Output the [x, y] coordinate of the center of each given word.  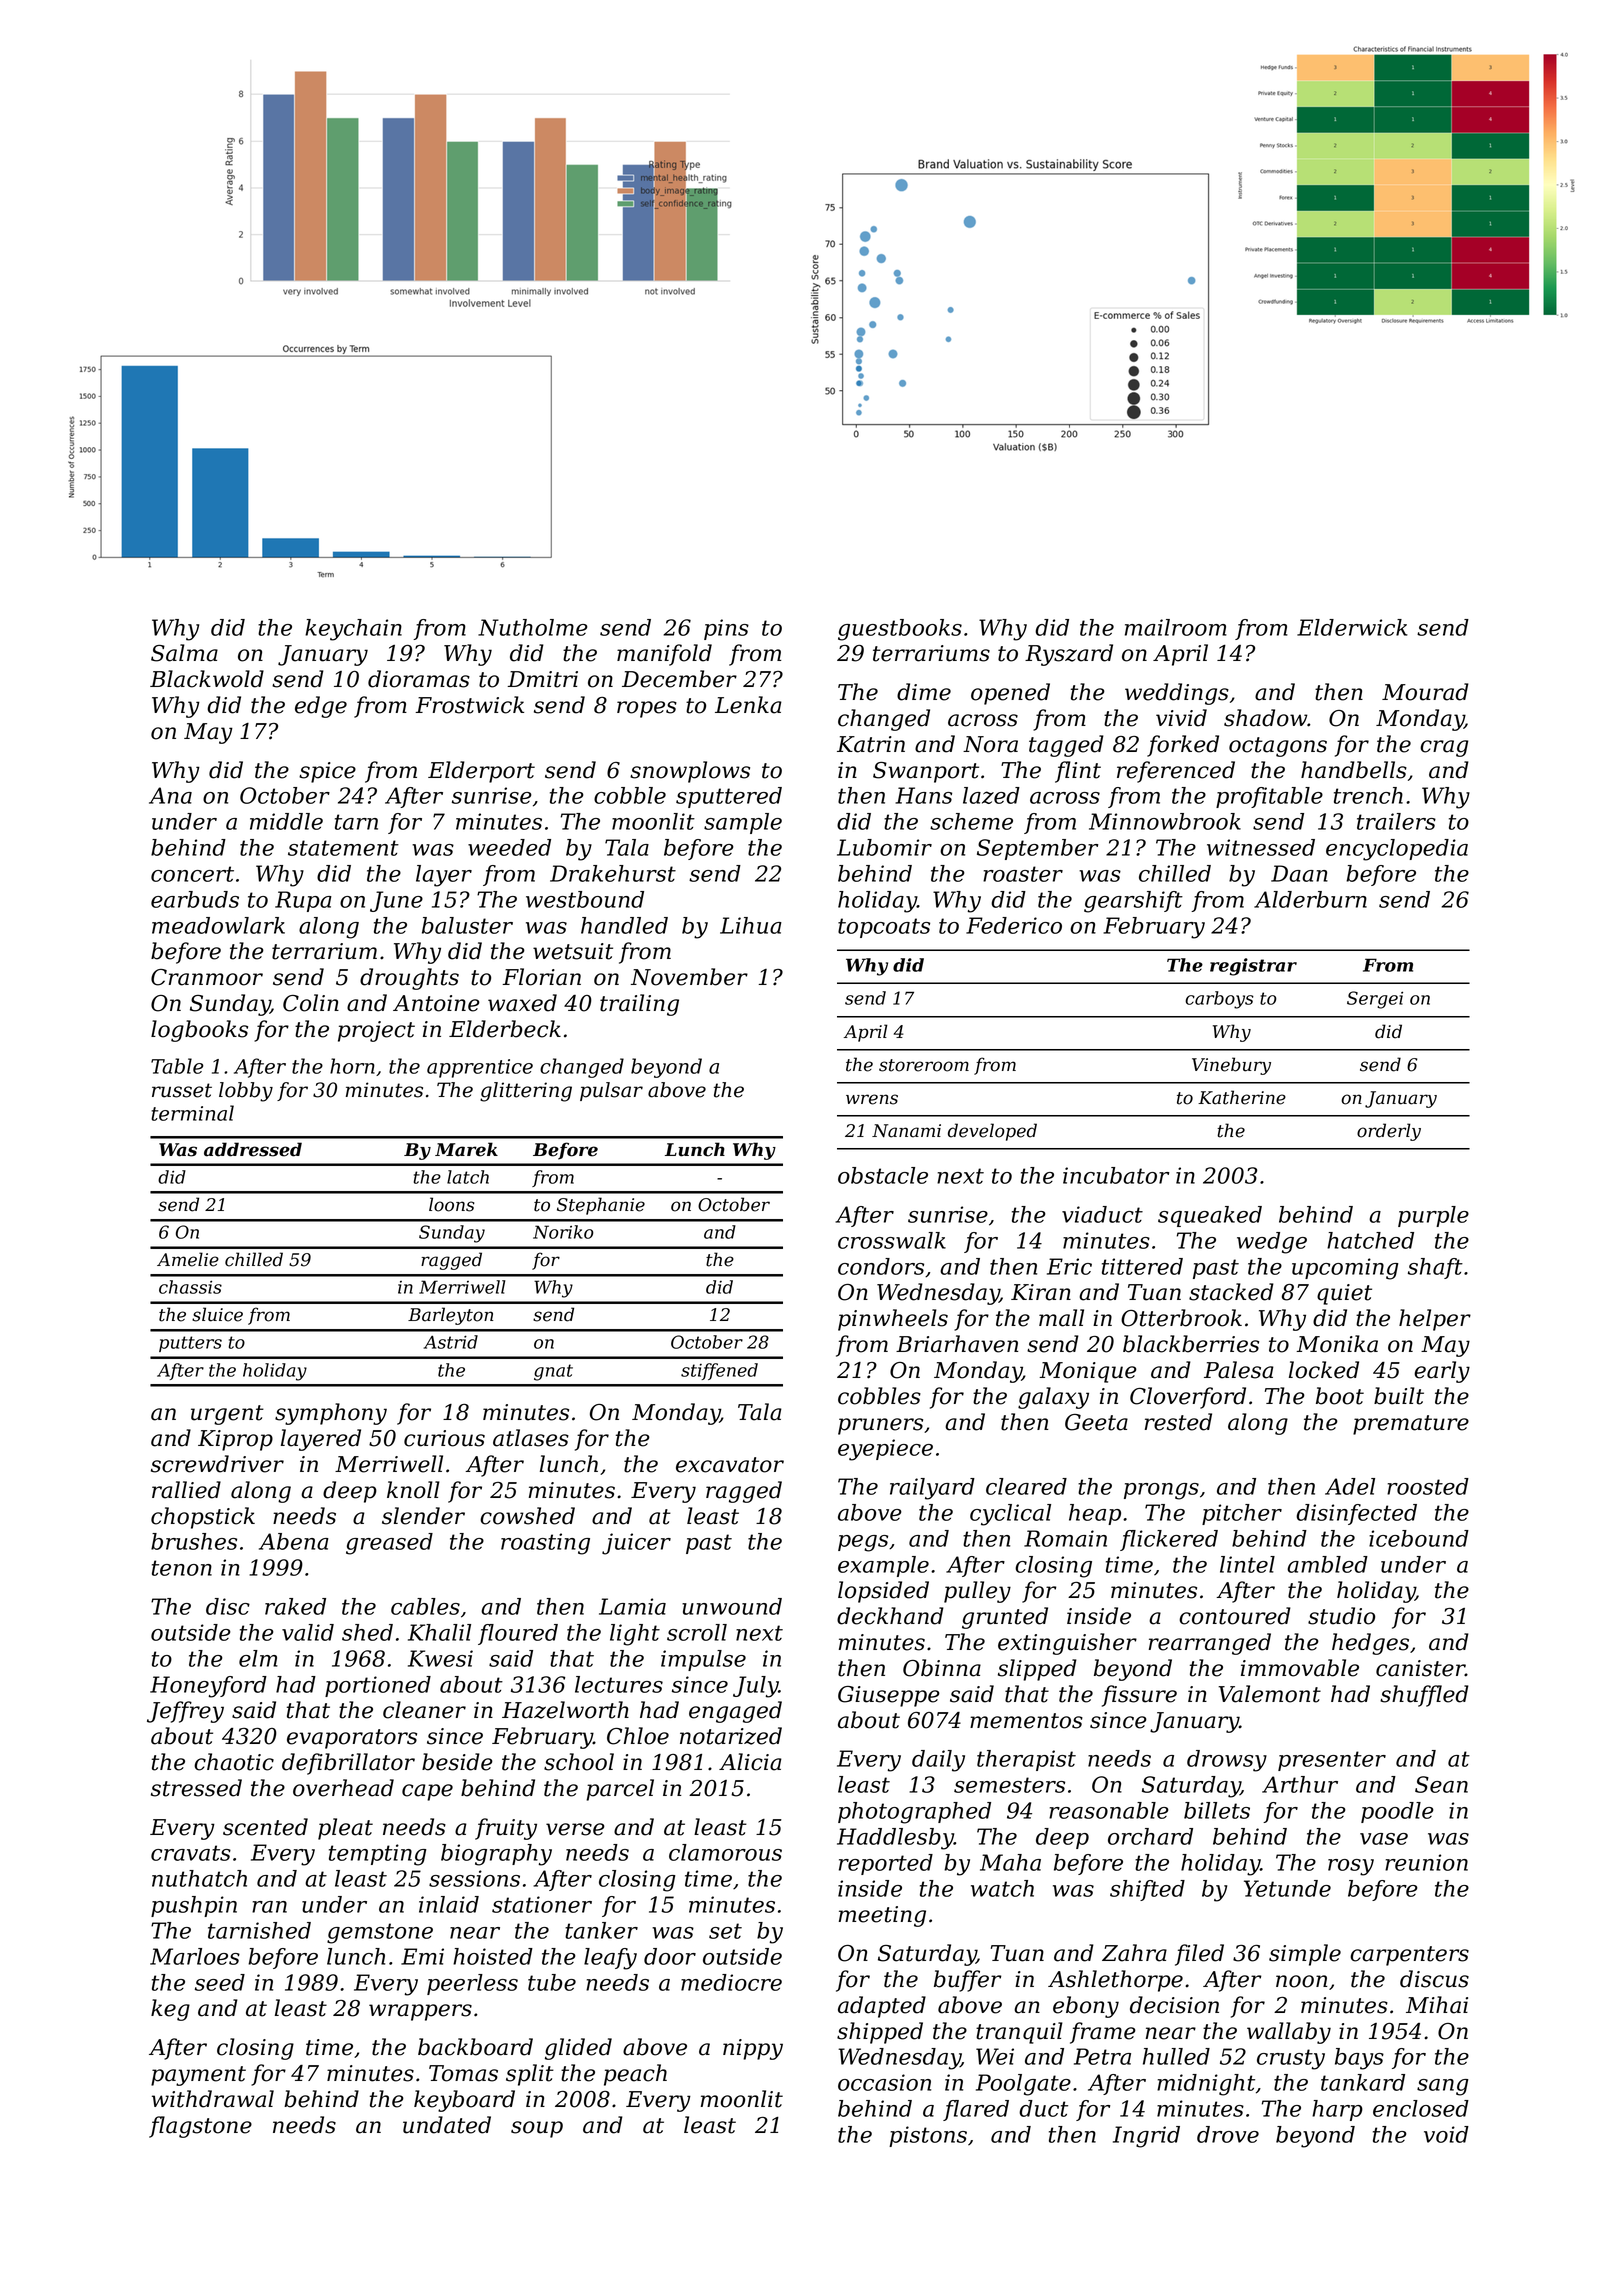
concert [192, 874]
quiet [1344, 1294]
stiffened [719, 1371]
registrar [1253, 967]
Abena [294, 1541]
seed [220, 1982]
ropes [647, 709]
